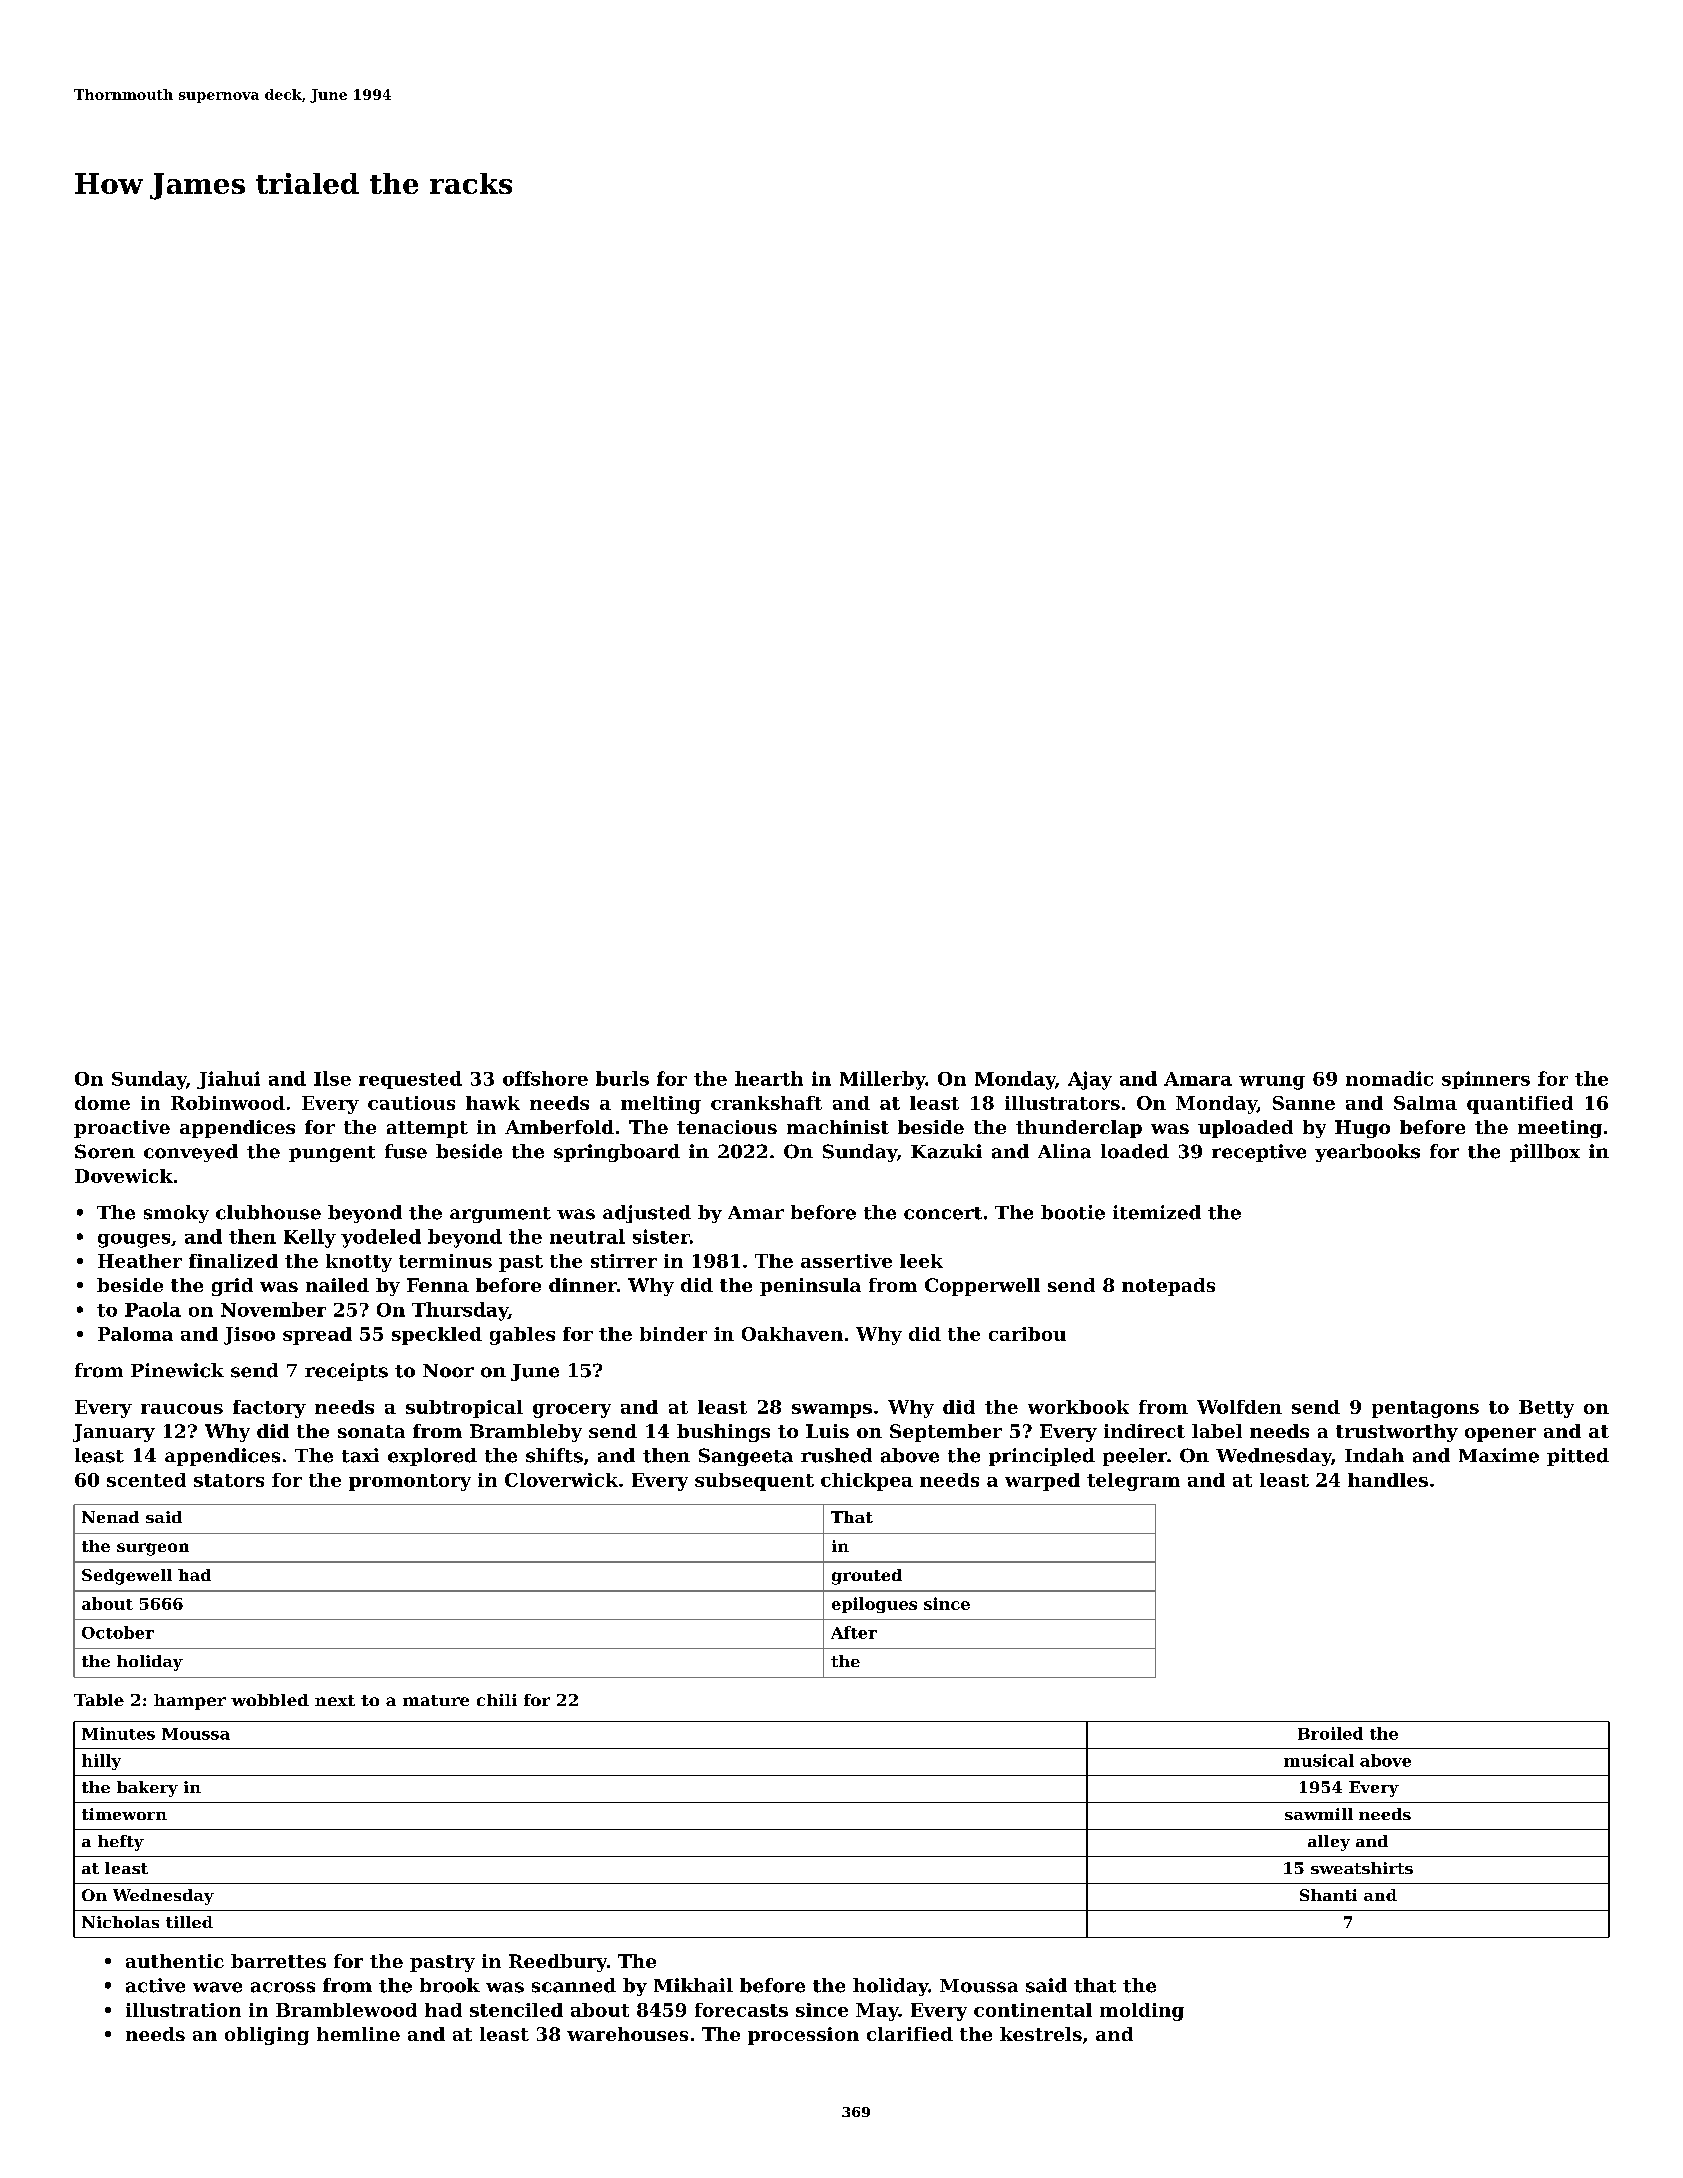 The height and width of the page is (2178, 1683). What do you see at coordinates (627, 2034) in the page?
I see `warehouses` at bounding box center [627, 2034].
